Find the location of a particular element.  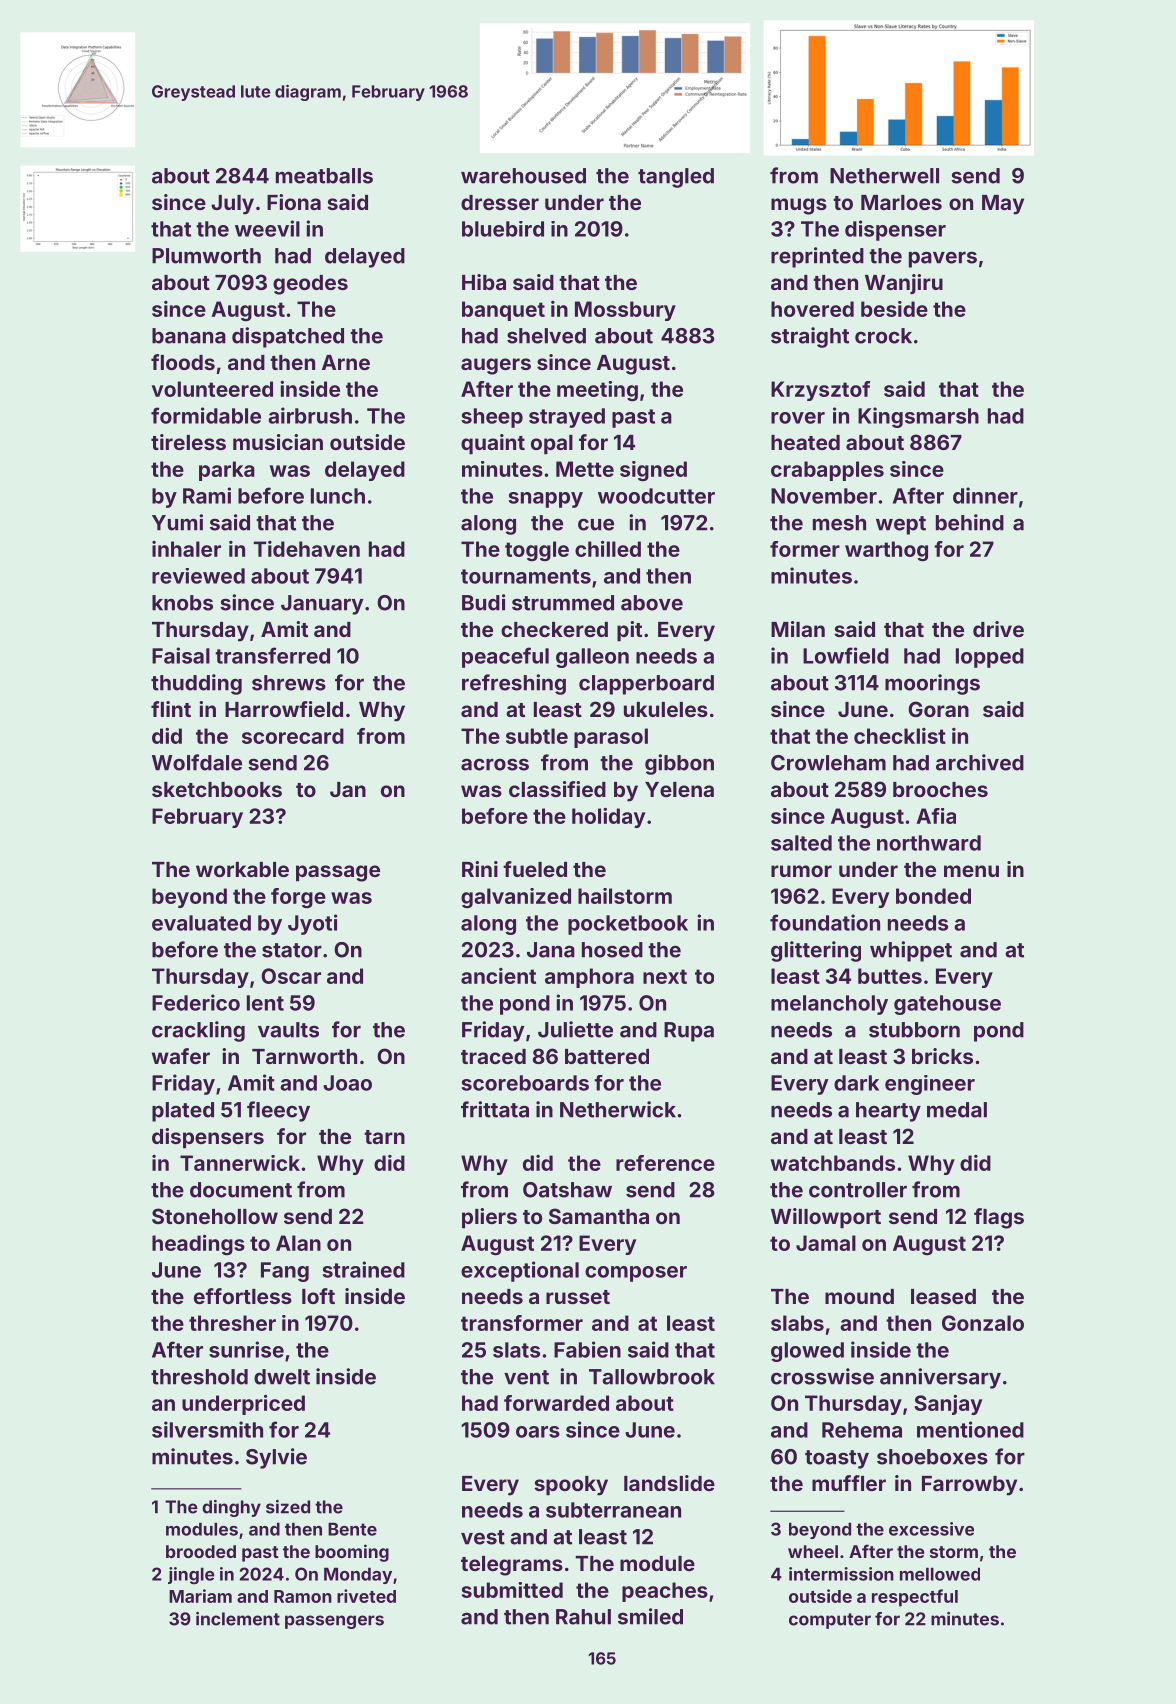

Oatshaw is located at coordinates (567, 1190).
